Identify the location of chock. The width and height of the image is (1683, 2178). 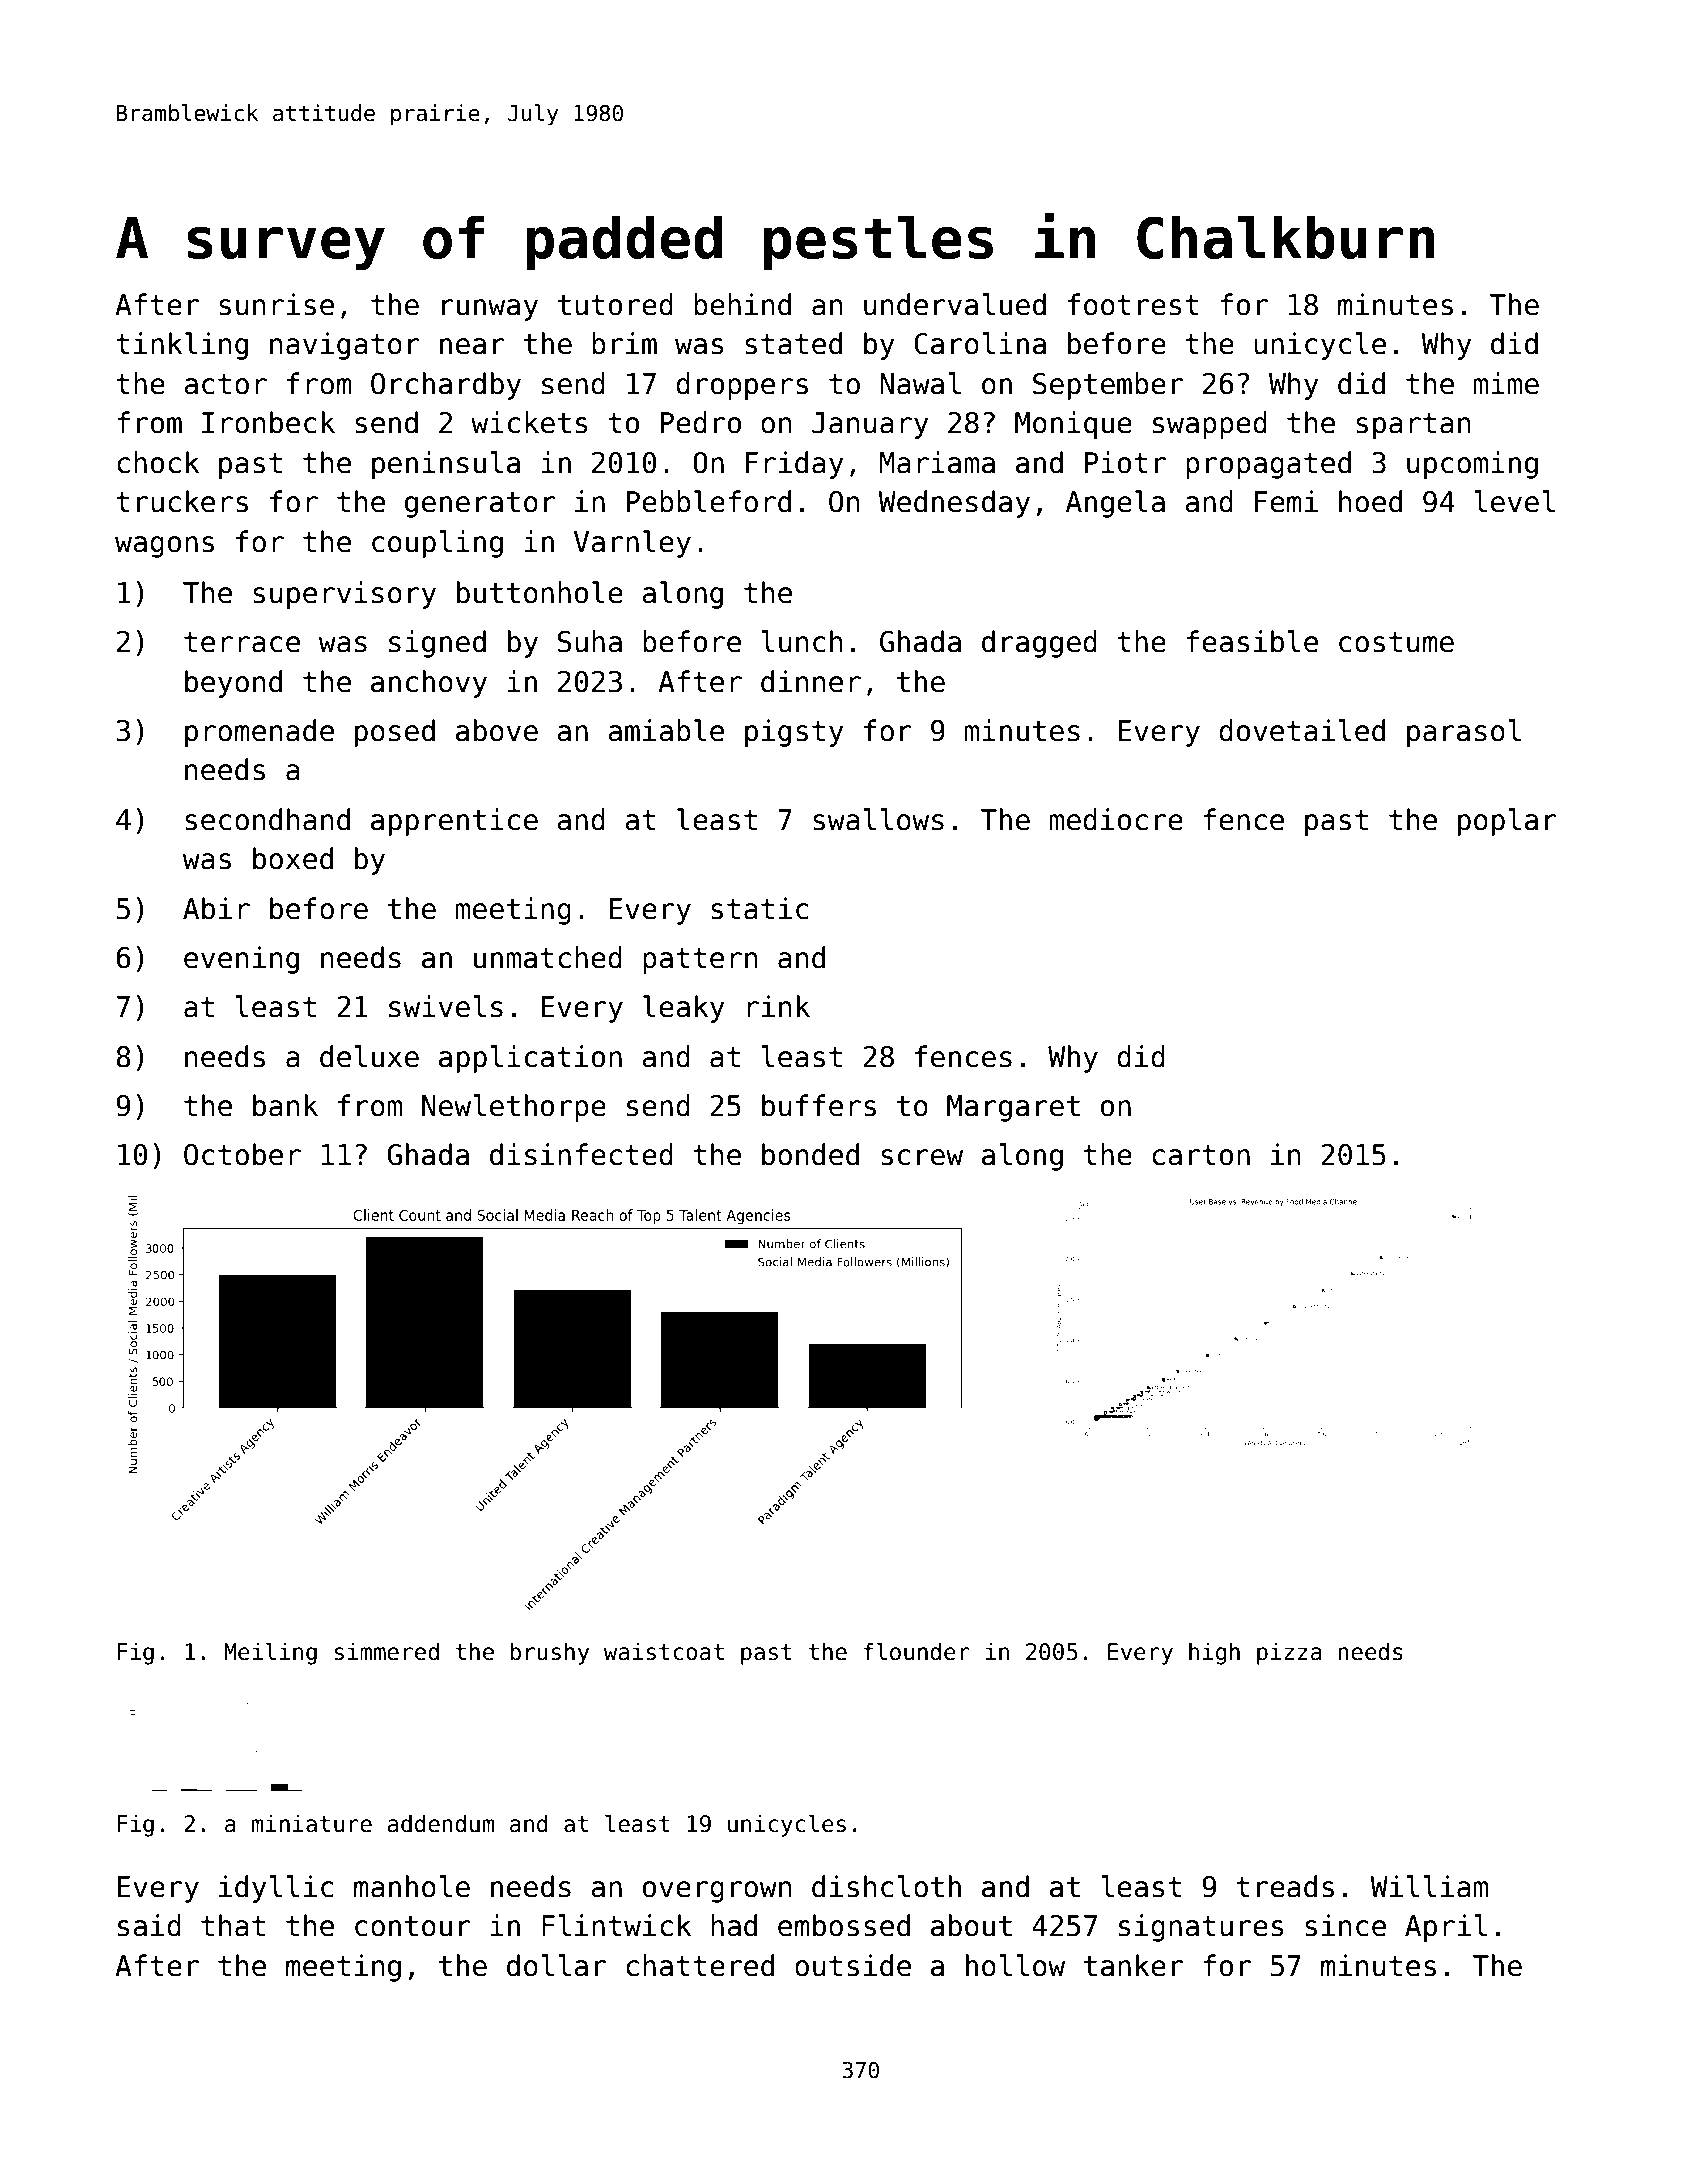
(158, 462).
